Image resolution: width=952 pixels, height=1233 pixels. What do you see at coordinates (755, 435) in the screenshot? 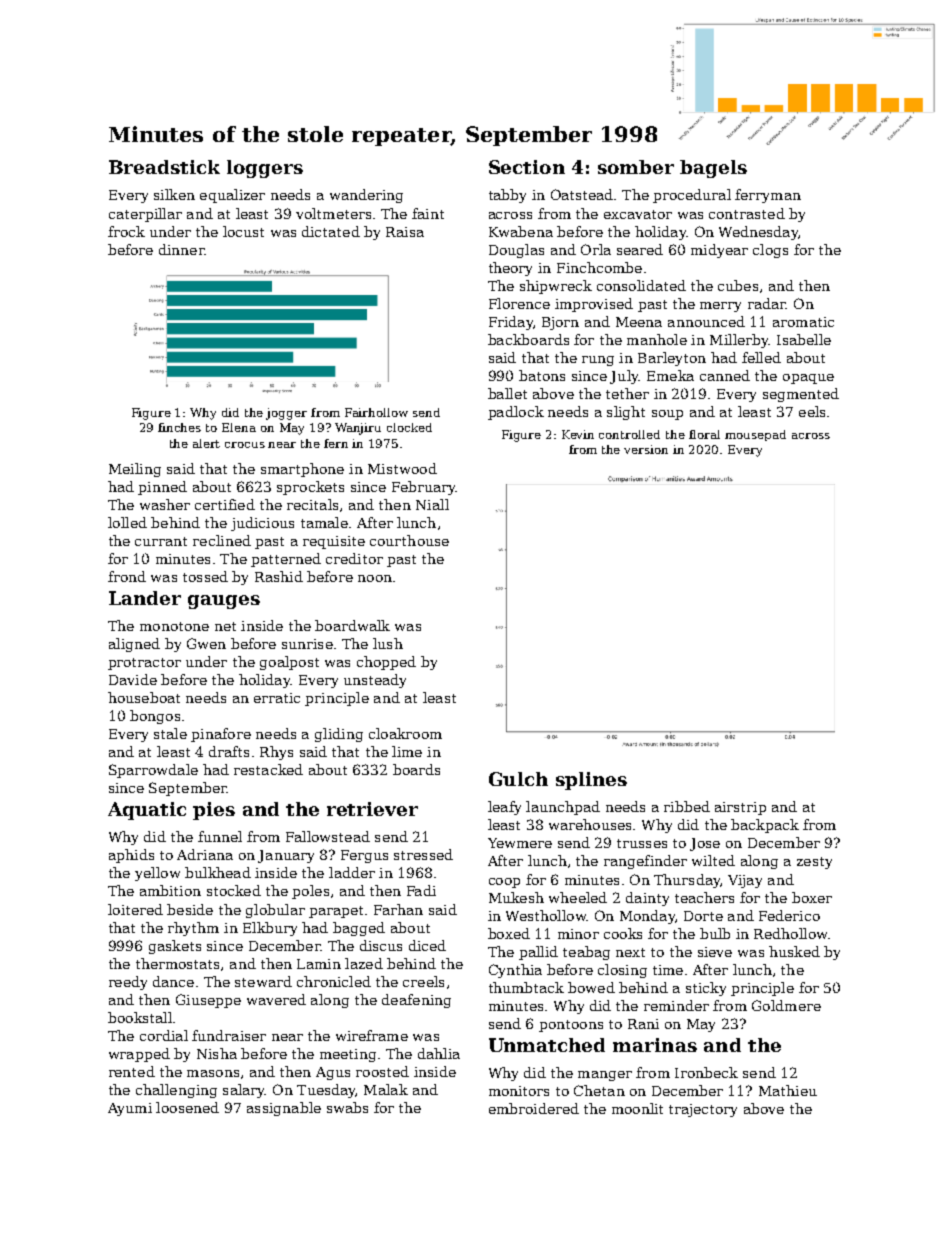
I see `mousepad` at bounding box center [755, 435].
